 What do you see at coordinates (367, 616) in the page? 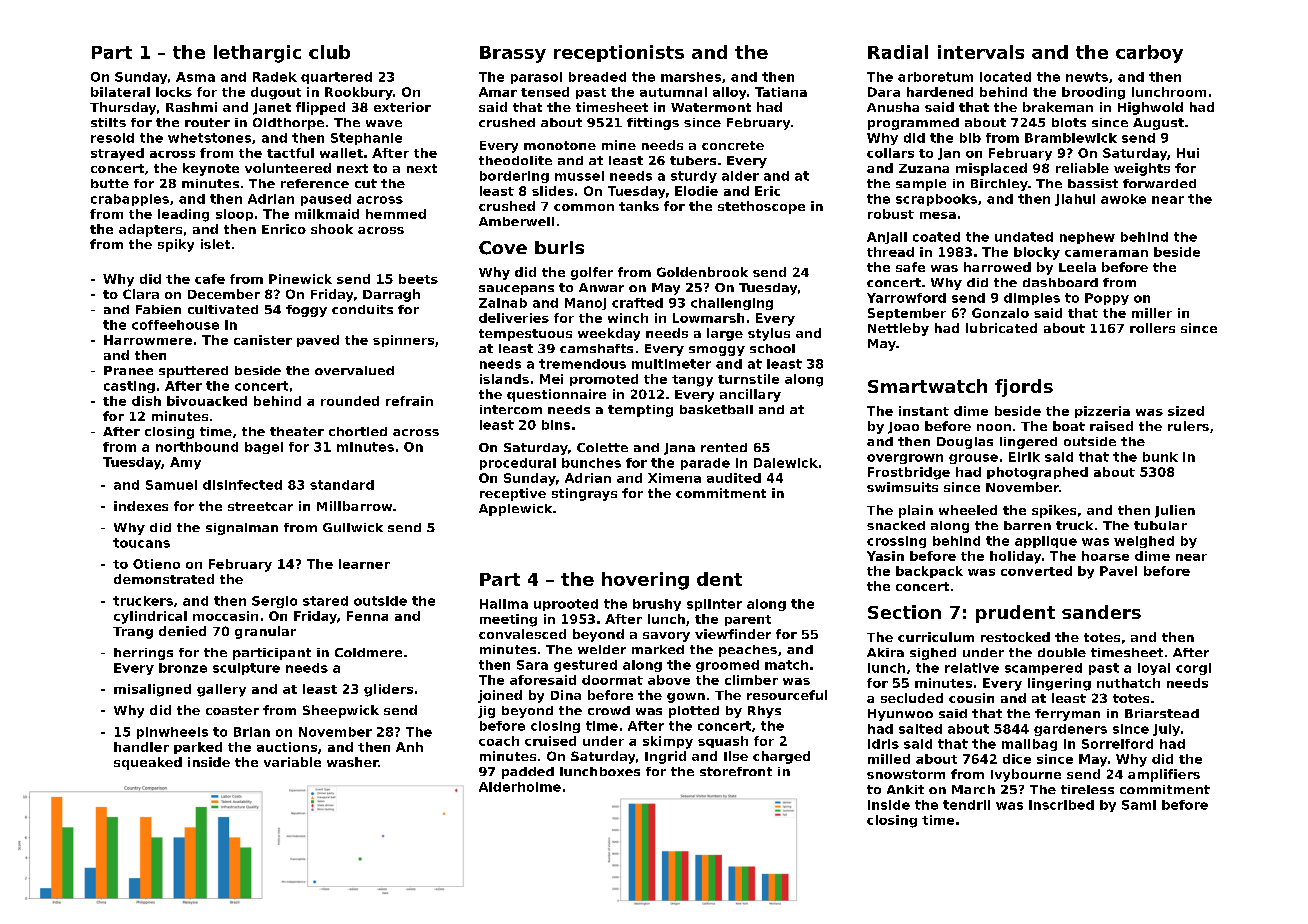
I see `Fenna` at bounding box center [367, 616].
